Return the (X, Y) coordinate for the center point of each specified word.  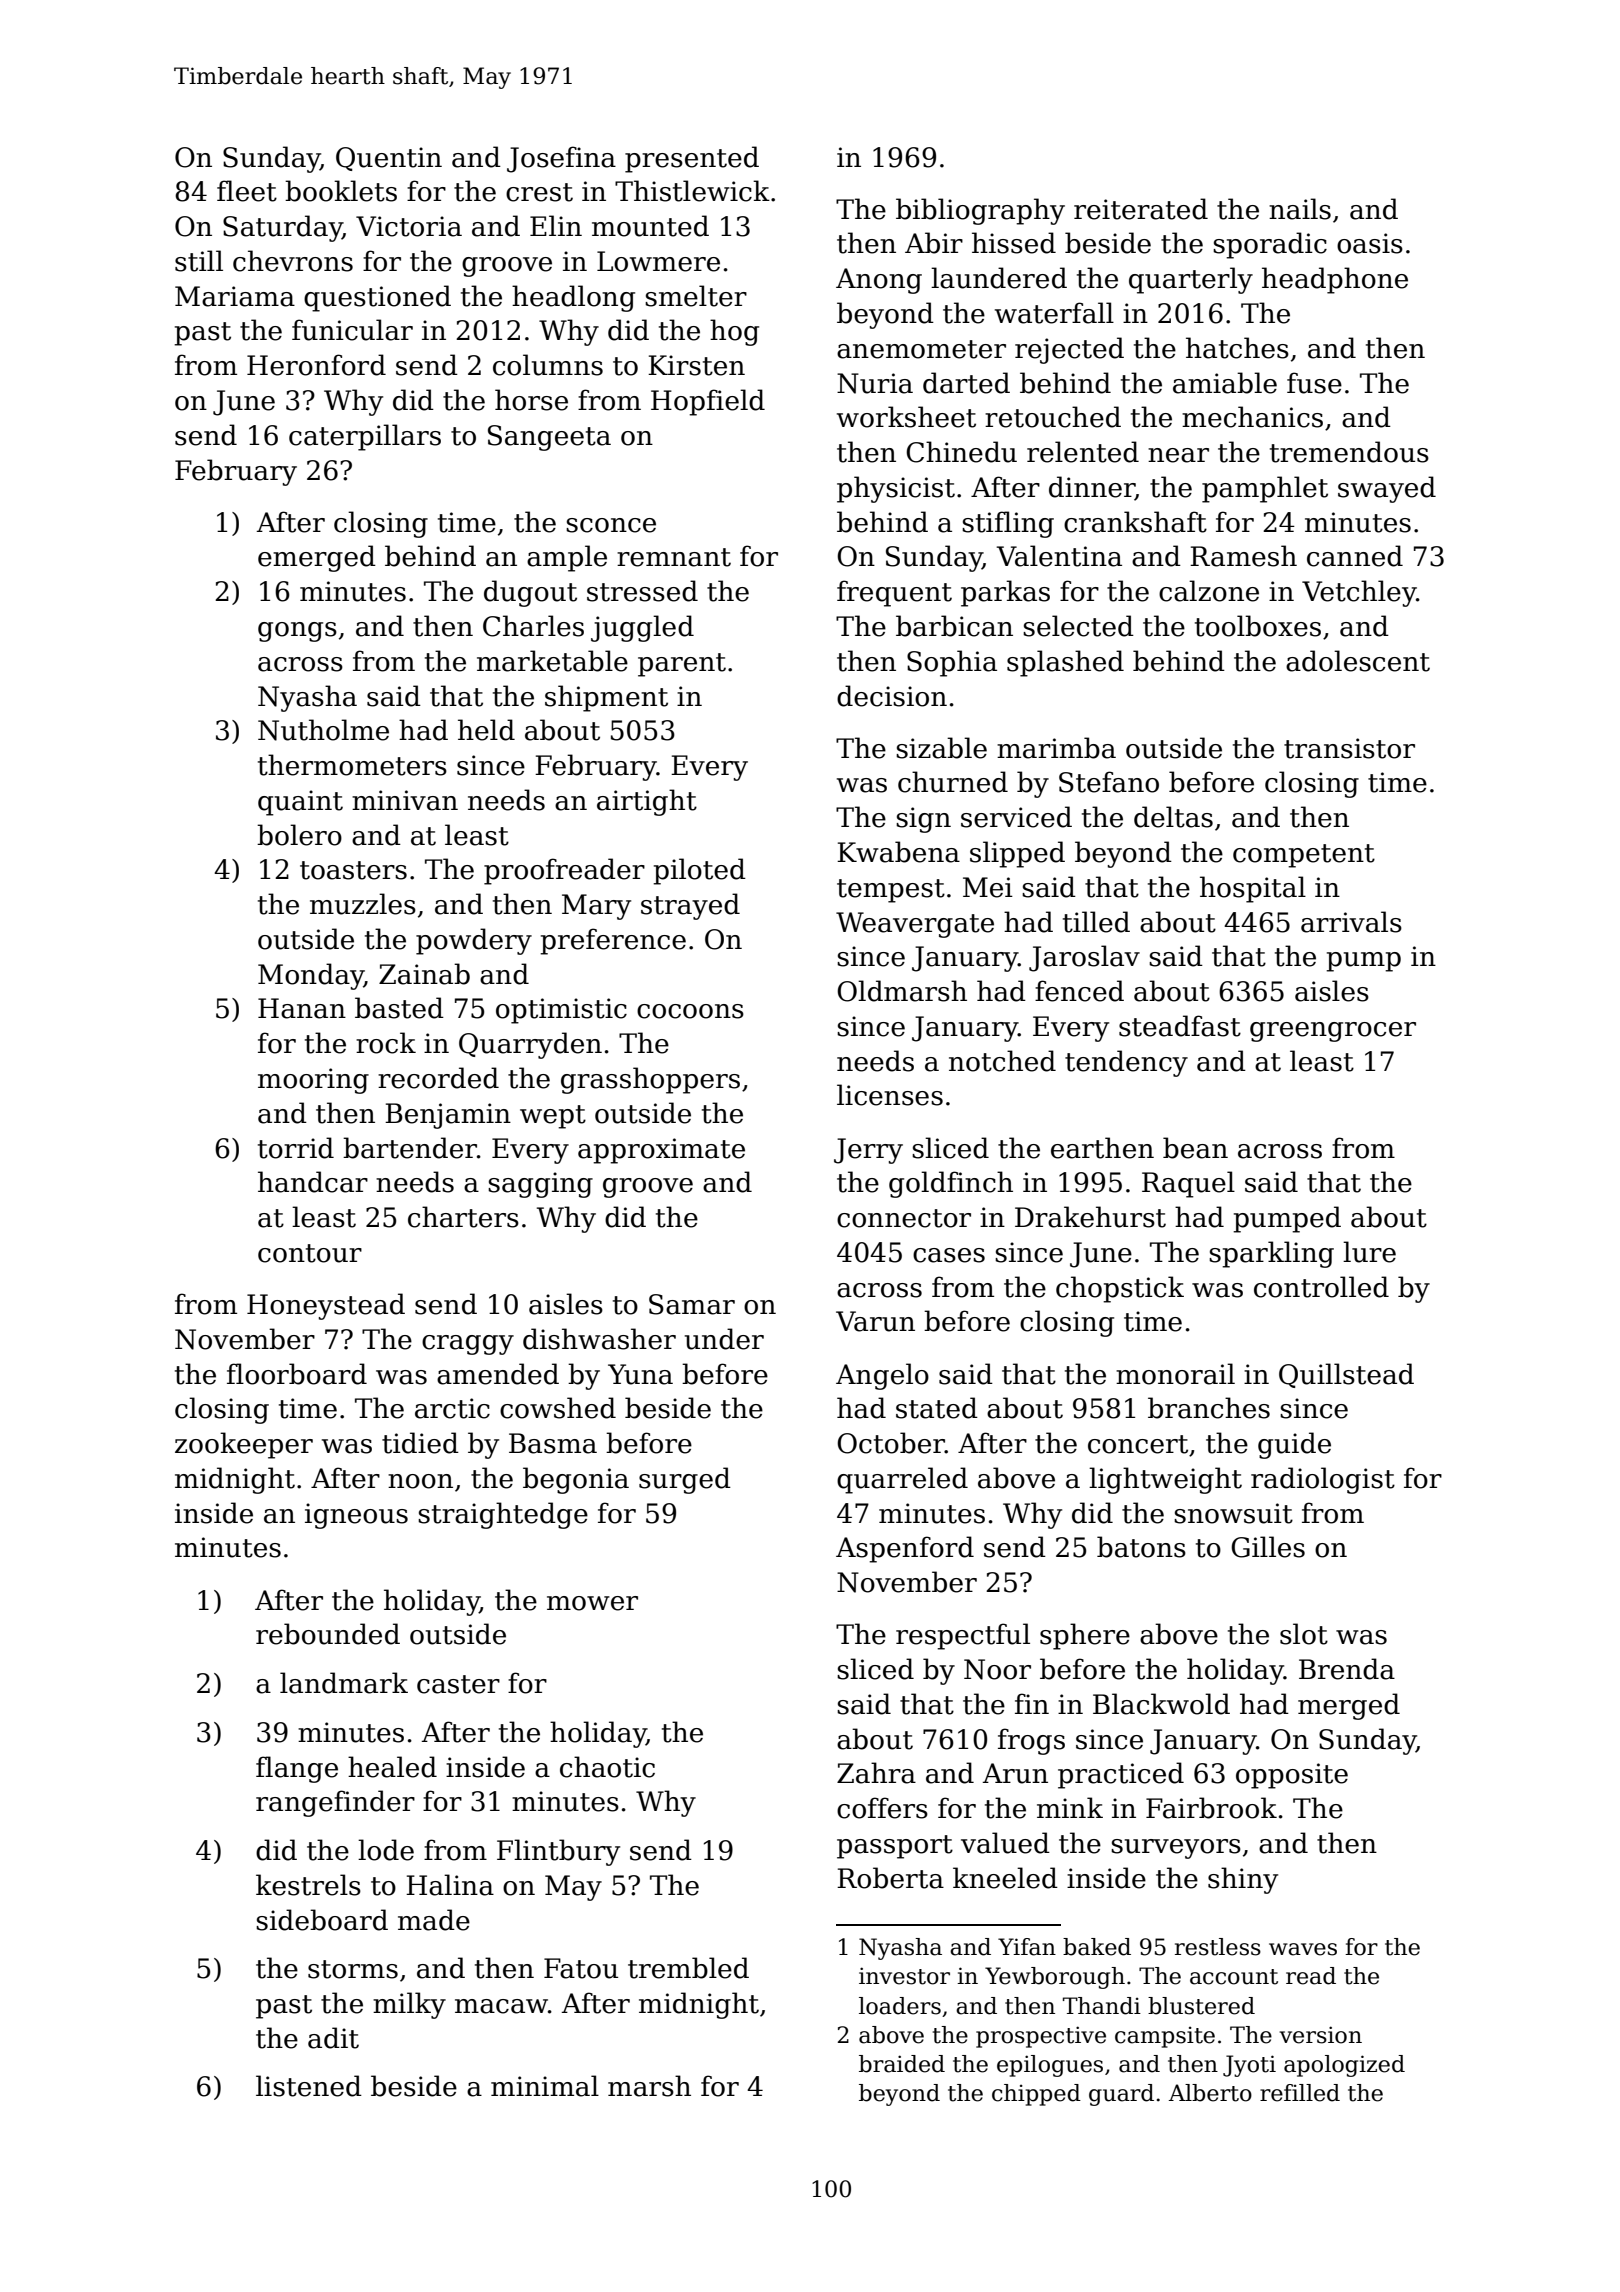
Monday (311, 976)
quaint (300, 803)
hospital (1253, 889)
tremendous (1349, 452)
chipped (1036, 2095)
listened (309, 2086)
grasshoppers (650, 1080)
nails (1300, 209)
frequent (894, 593)
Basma (553, 1443)
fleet (247, 191)
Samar (692, 1304)
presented (692, 159)
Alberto (1210, 2093)
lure (1369, 1252)
